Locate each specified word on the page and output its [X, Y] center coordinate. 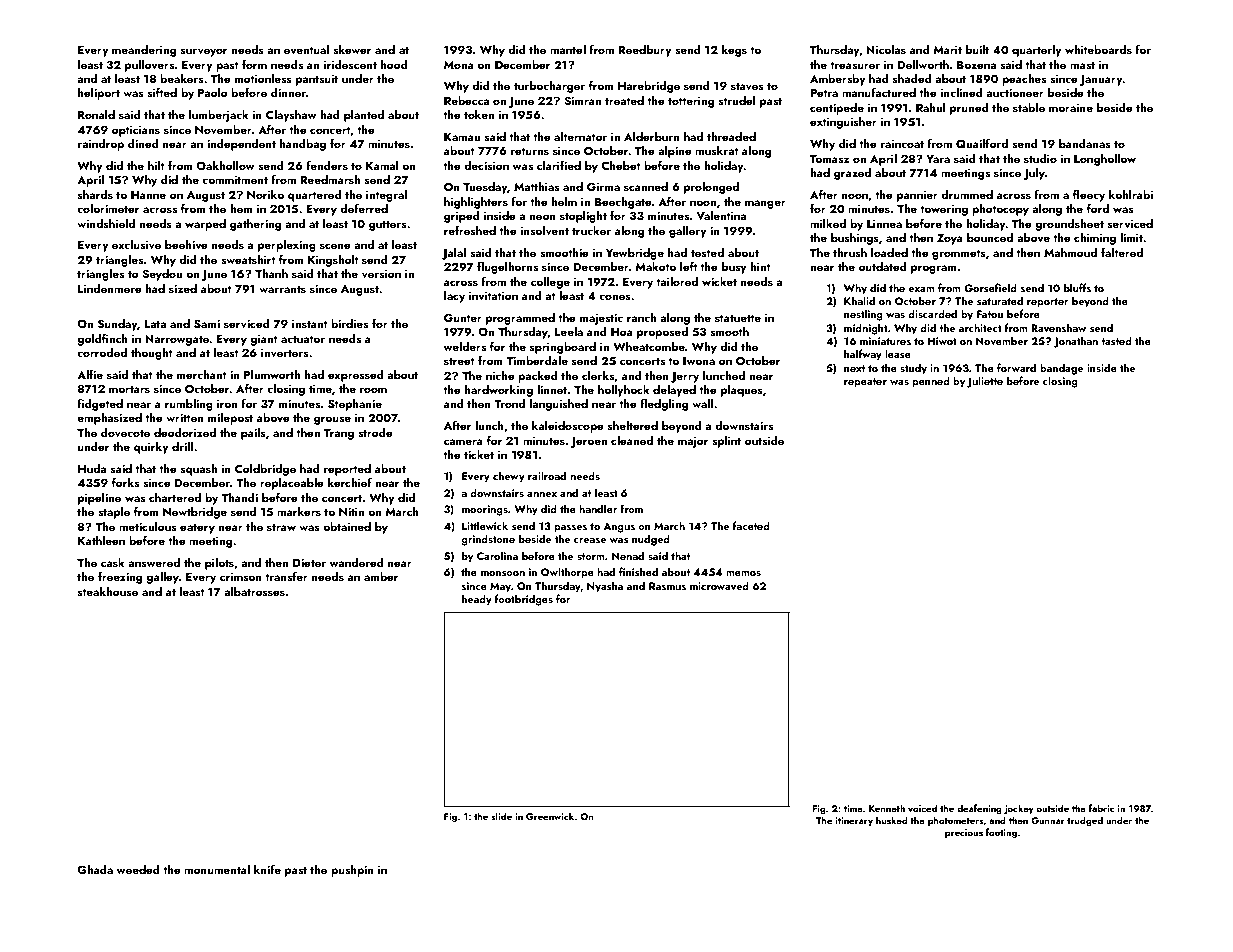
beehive [186, 244]
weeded [138, 869]
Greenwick [550, 816]
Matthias [537, 186]
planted [364, 116]
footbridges [524, 600]
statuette [738, 318]
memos [743, 573]
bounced [990, 237]
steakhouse [108, 591]
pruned [969, 109]
